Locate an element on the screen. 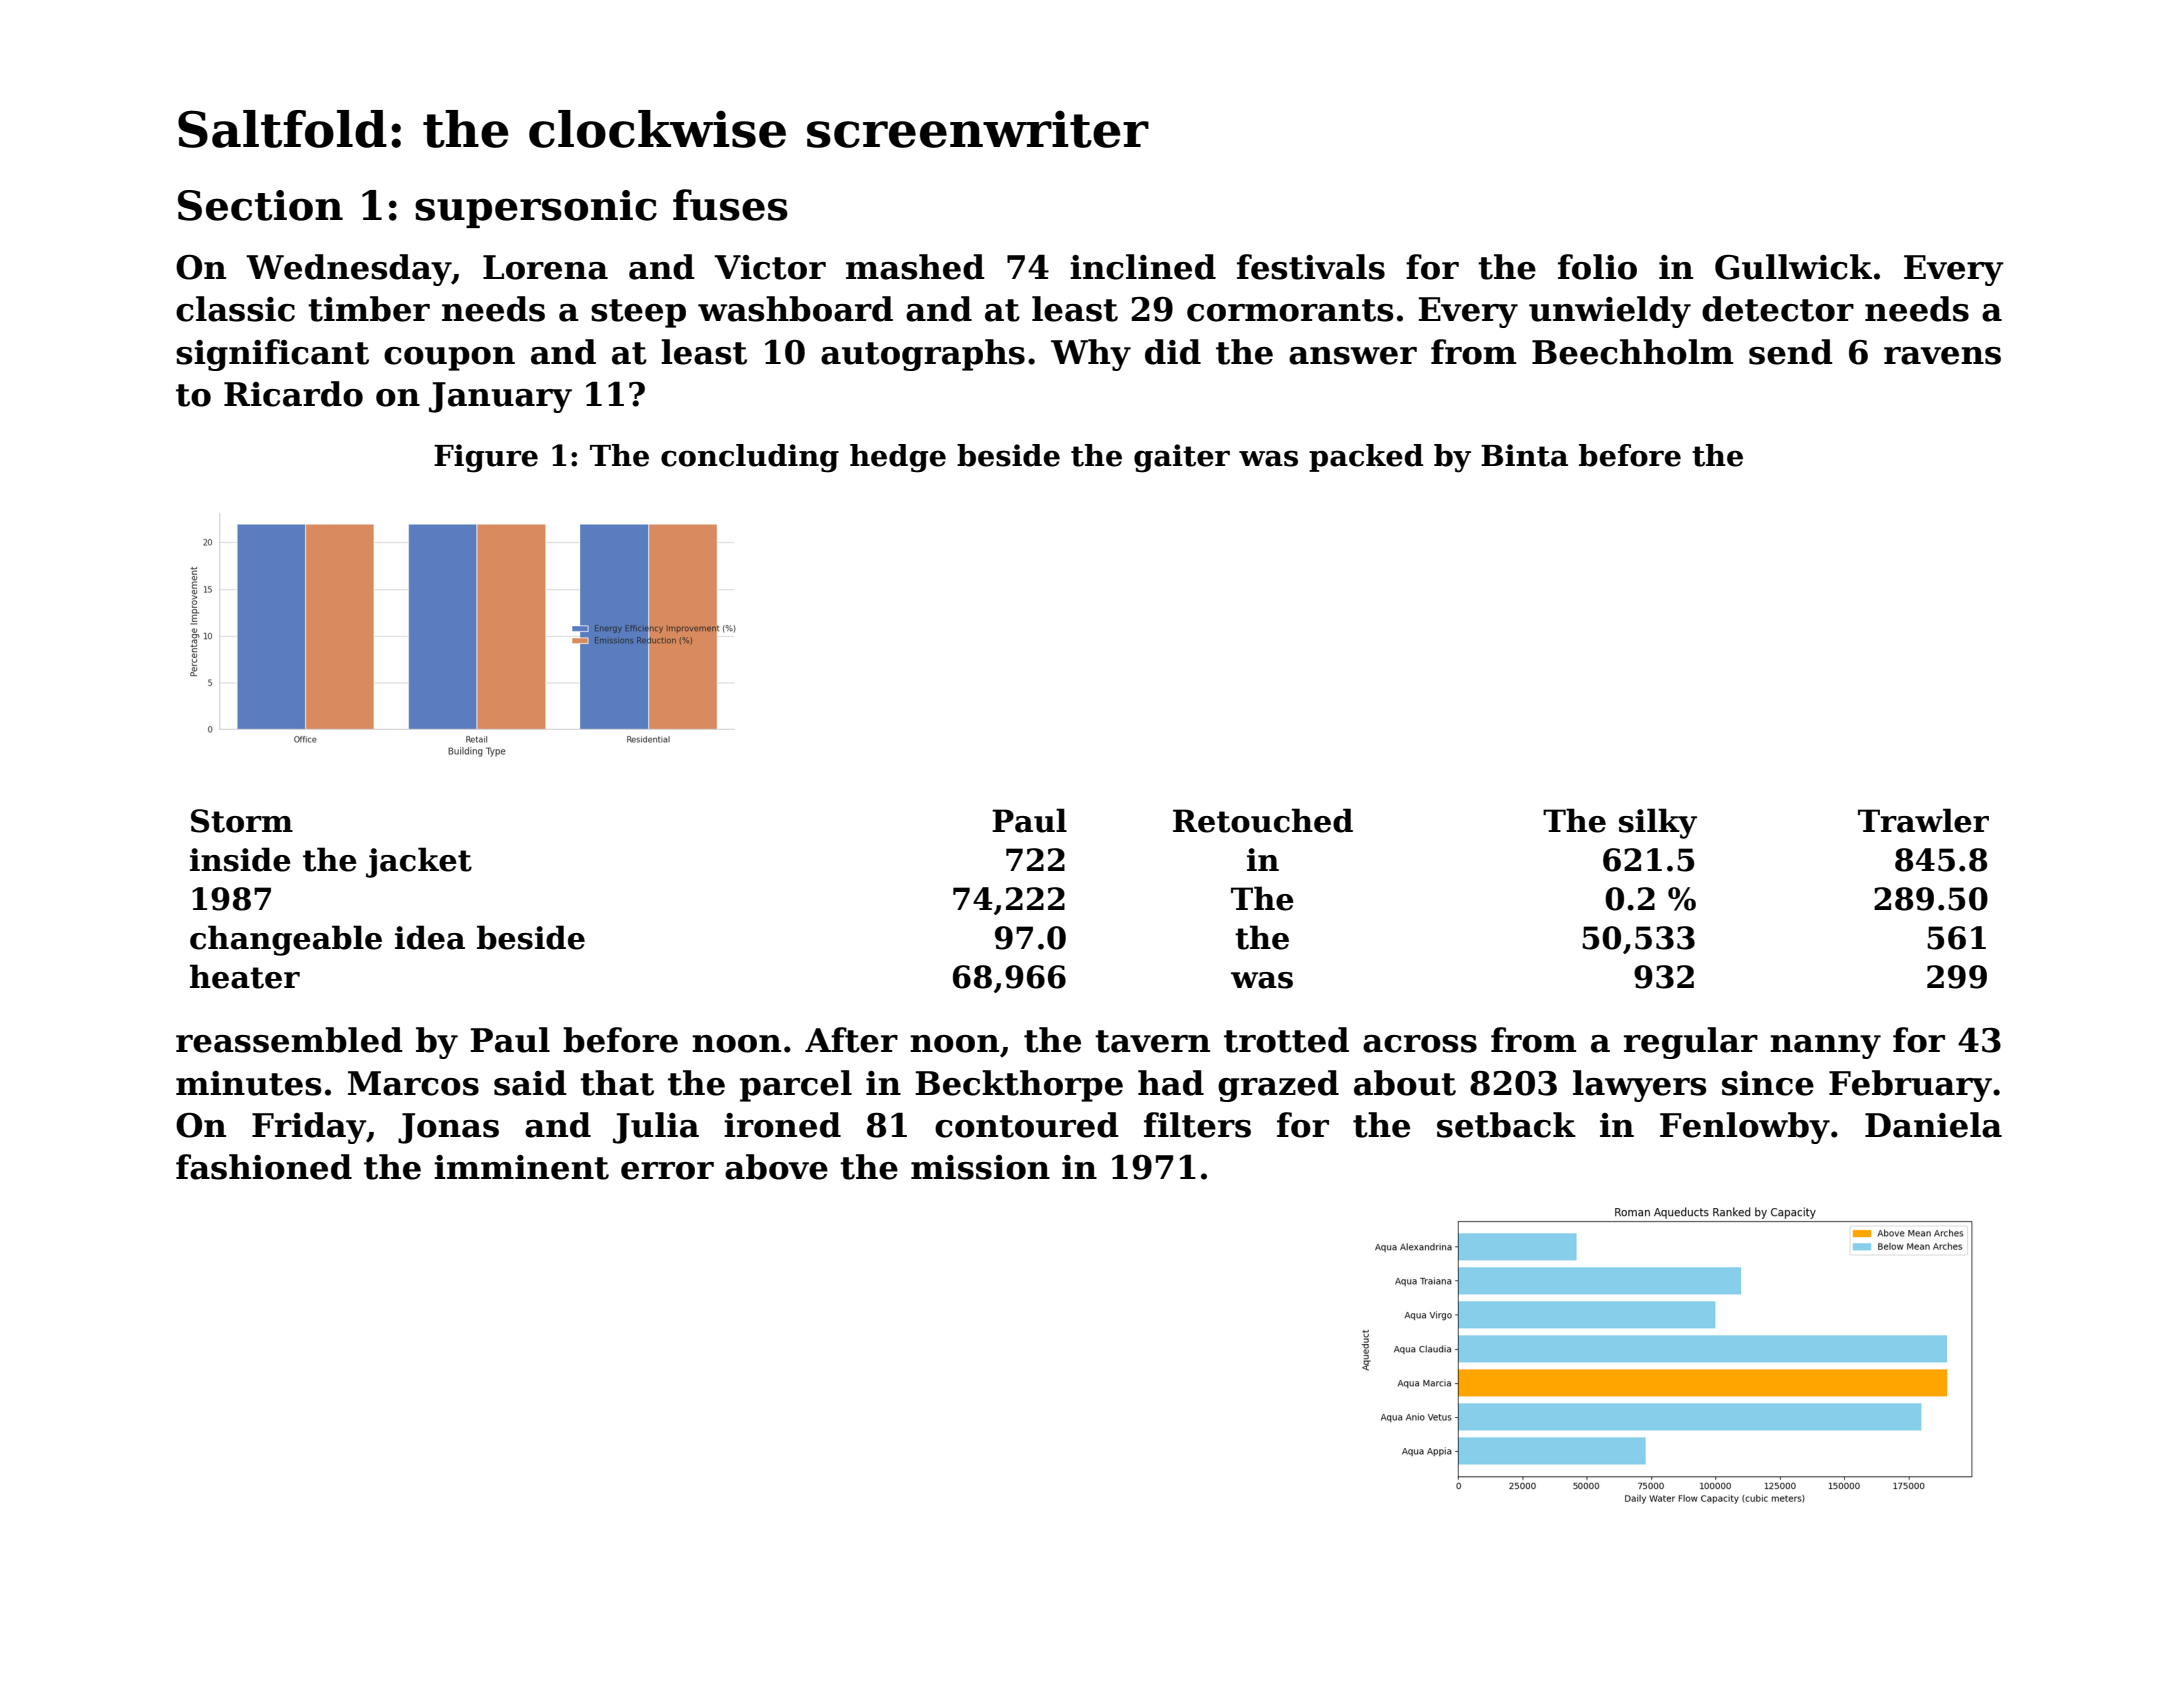 The height and width of the screenshot is (1683, 2178). festivals is located at coordinates (1311, 267).
